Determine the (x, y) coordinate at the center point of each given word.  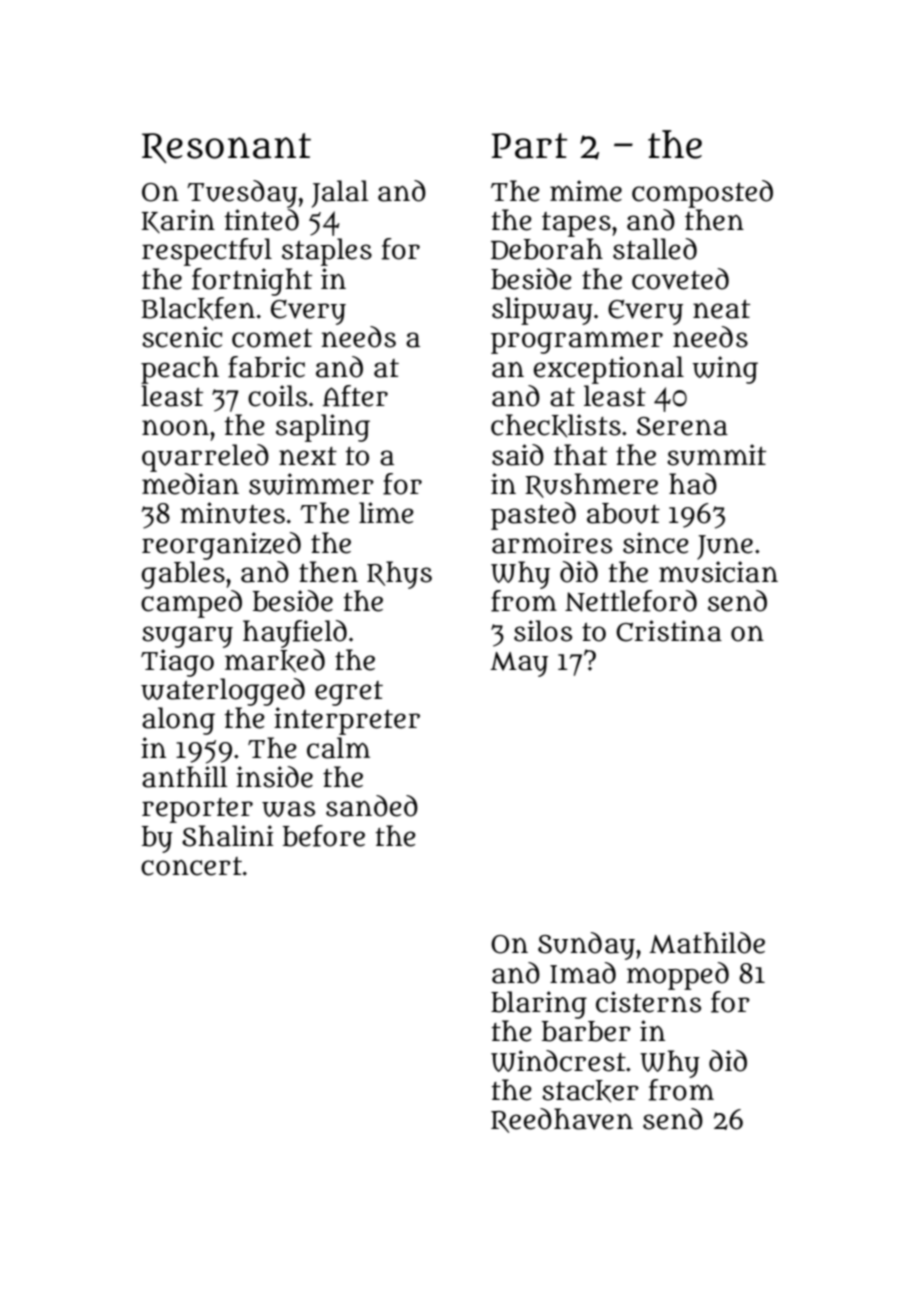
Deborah (547, 249)
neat (721, 309)
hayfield (295, 634)
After (355, 396)
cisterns (648, 1002)
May (519, 664)
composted (702, 194)
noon (175, 428)
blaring (539, 1005)
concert (191, 866)
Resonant (226, 148)
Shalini (227, 836)
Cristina (669, 631)
